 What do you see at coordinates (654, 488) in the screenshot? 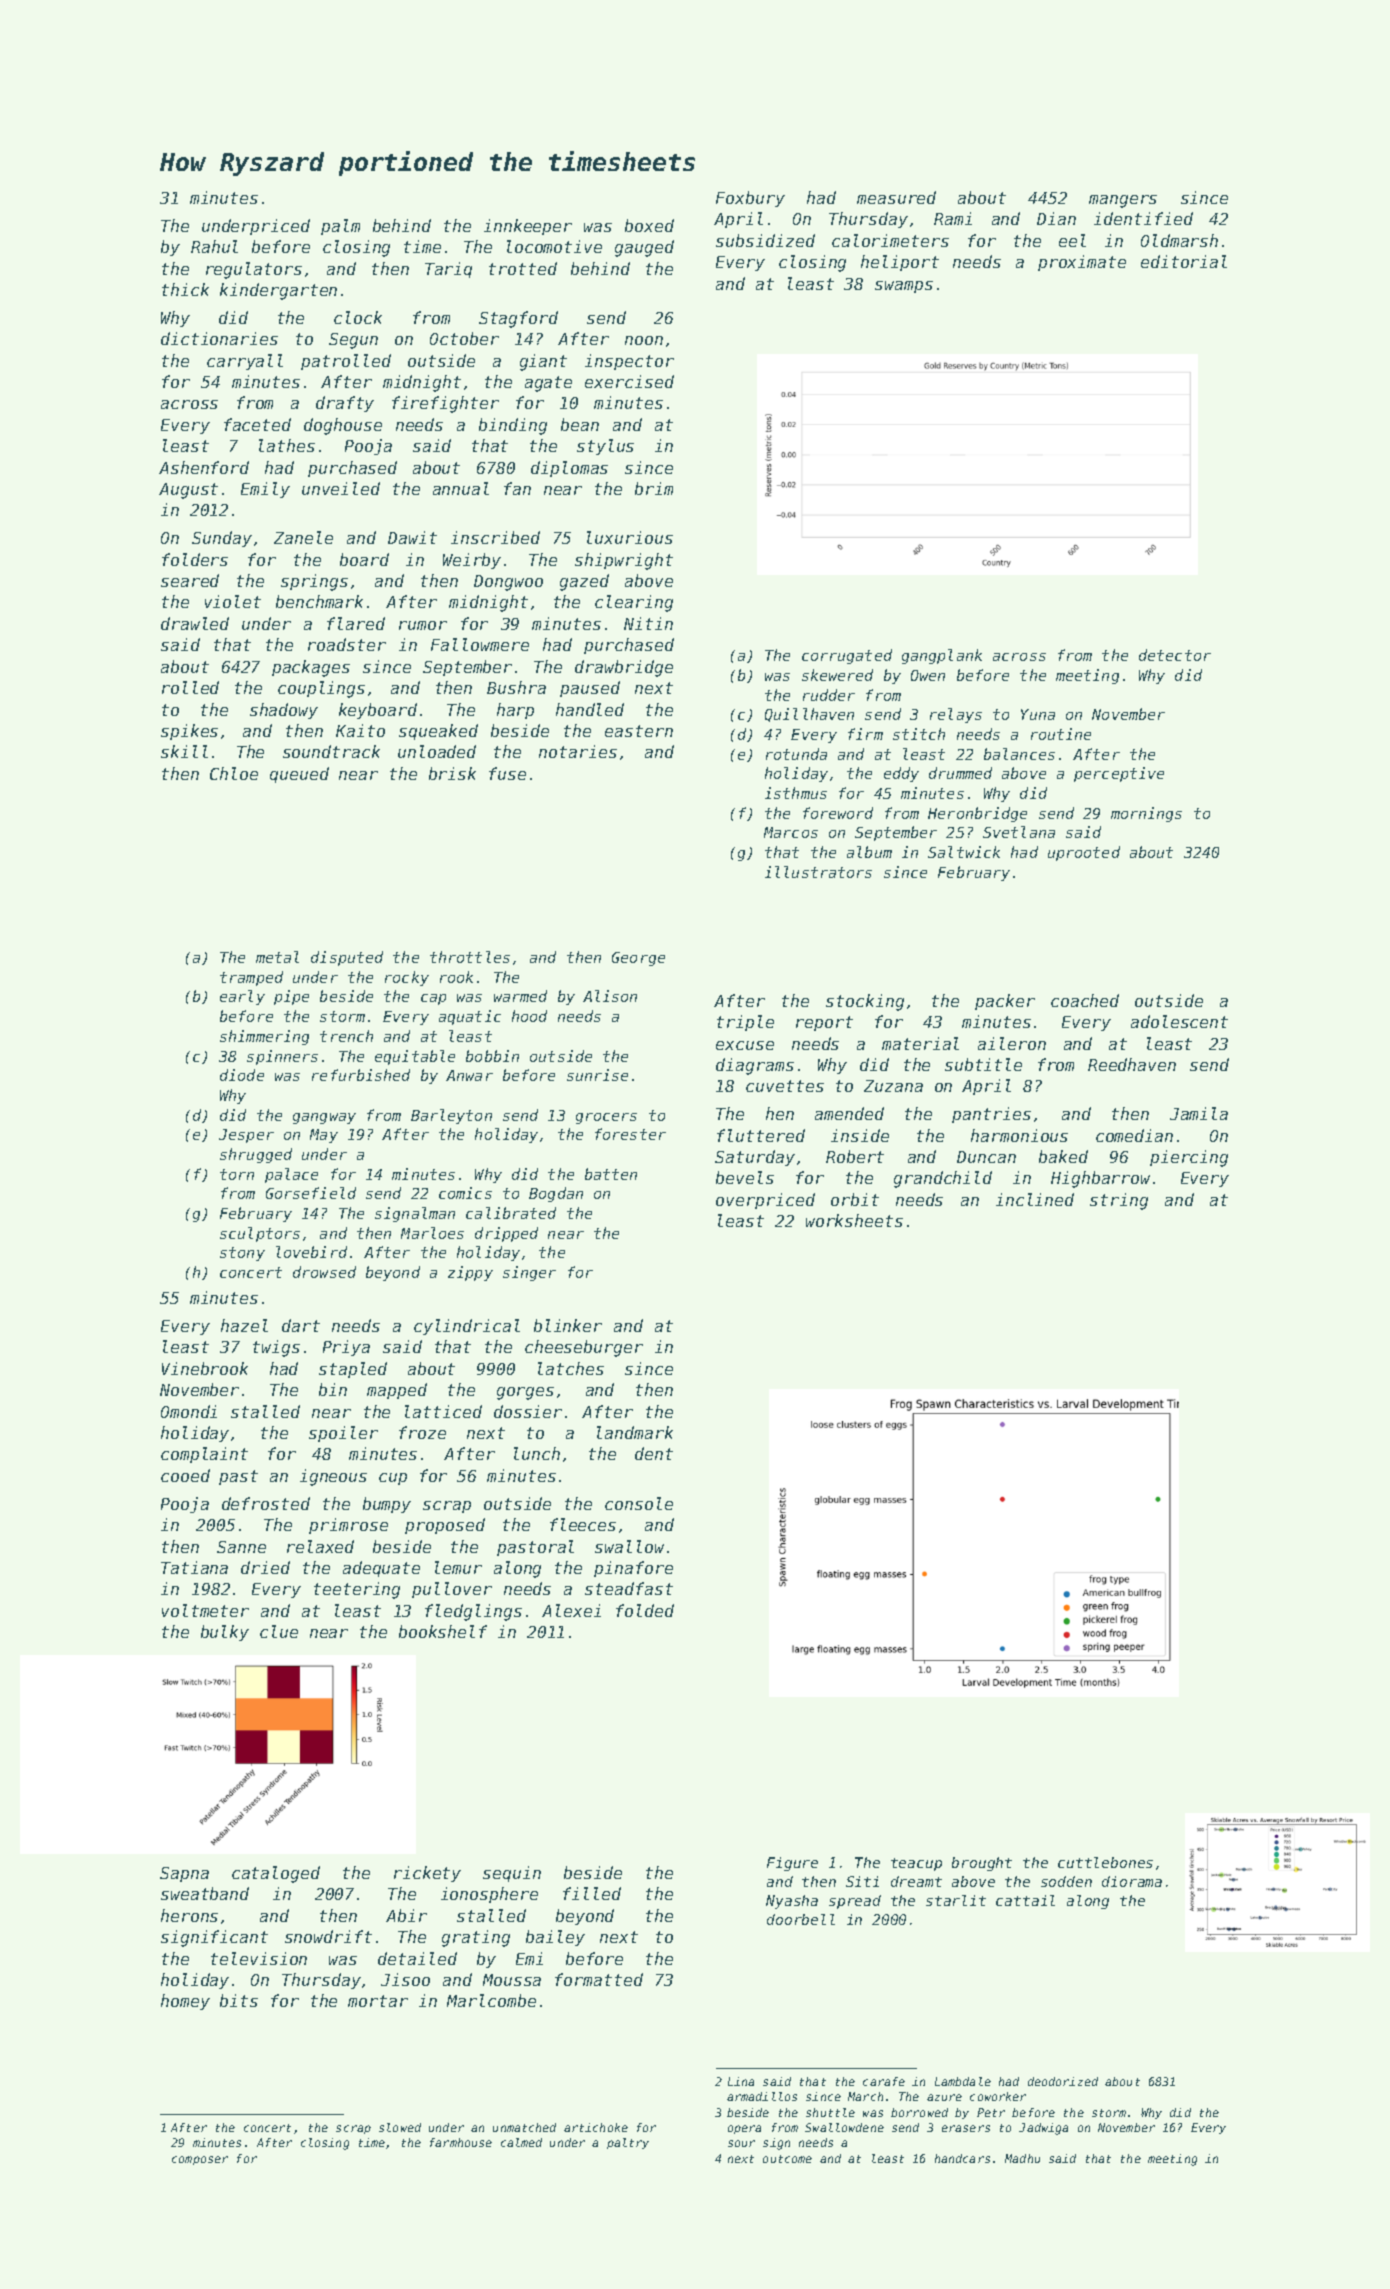
I see `brim` at bounding box center [654, 488].
